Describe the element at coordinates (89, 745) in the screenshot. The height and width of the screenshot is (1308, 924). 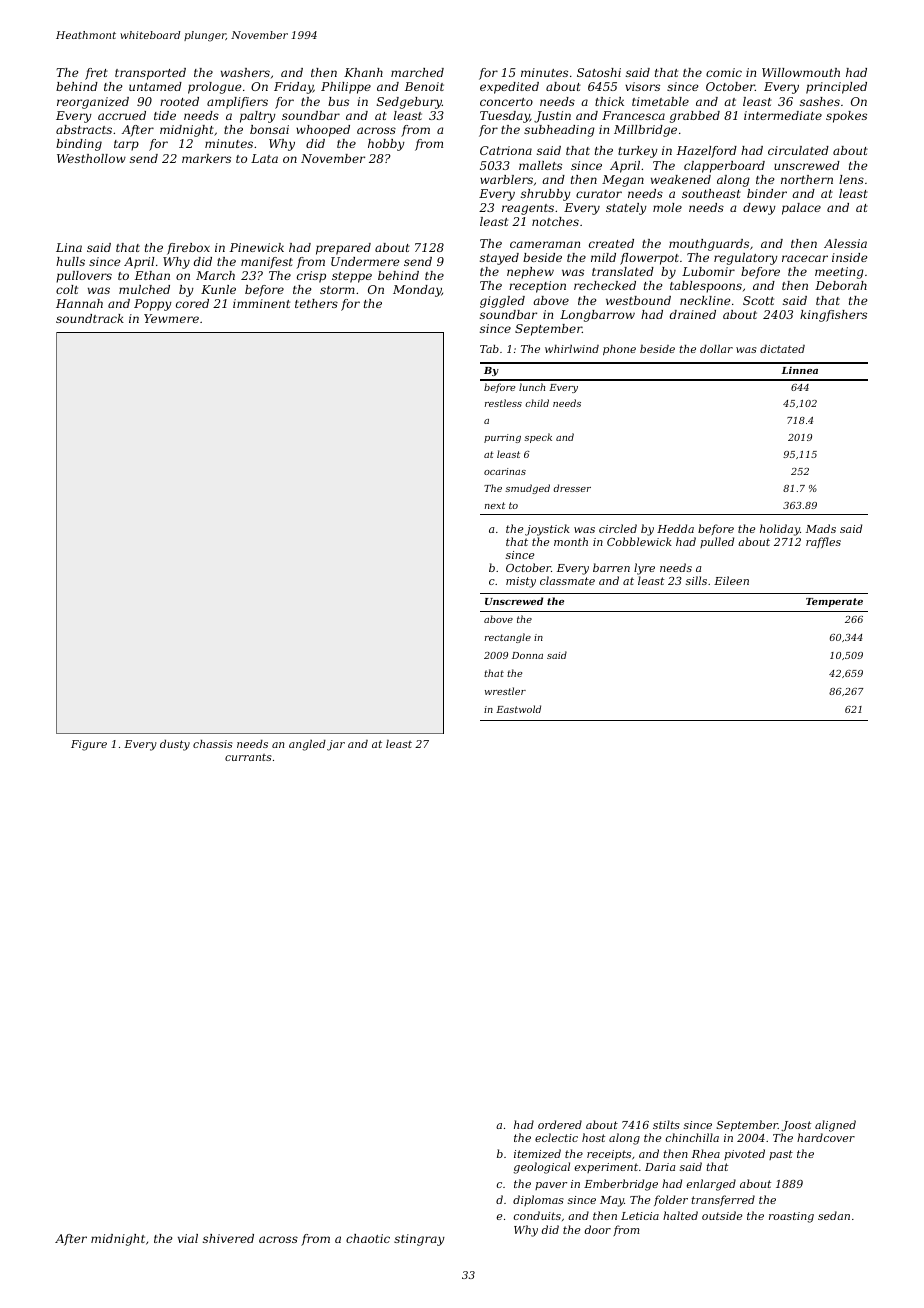
I see `Figure` at that location.
